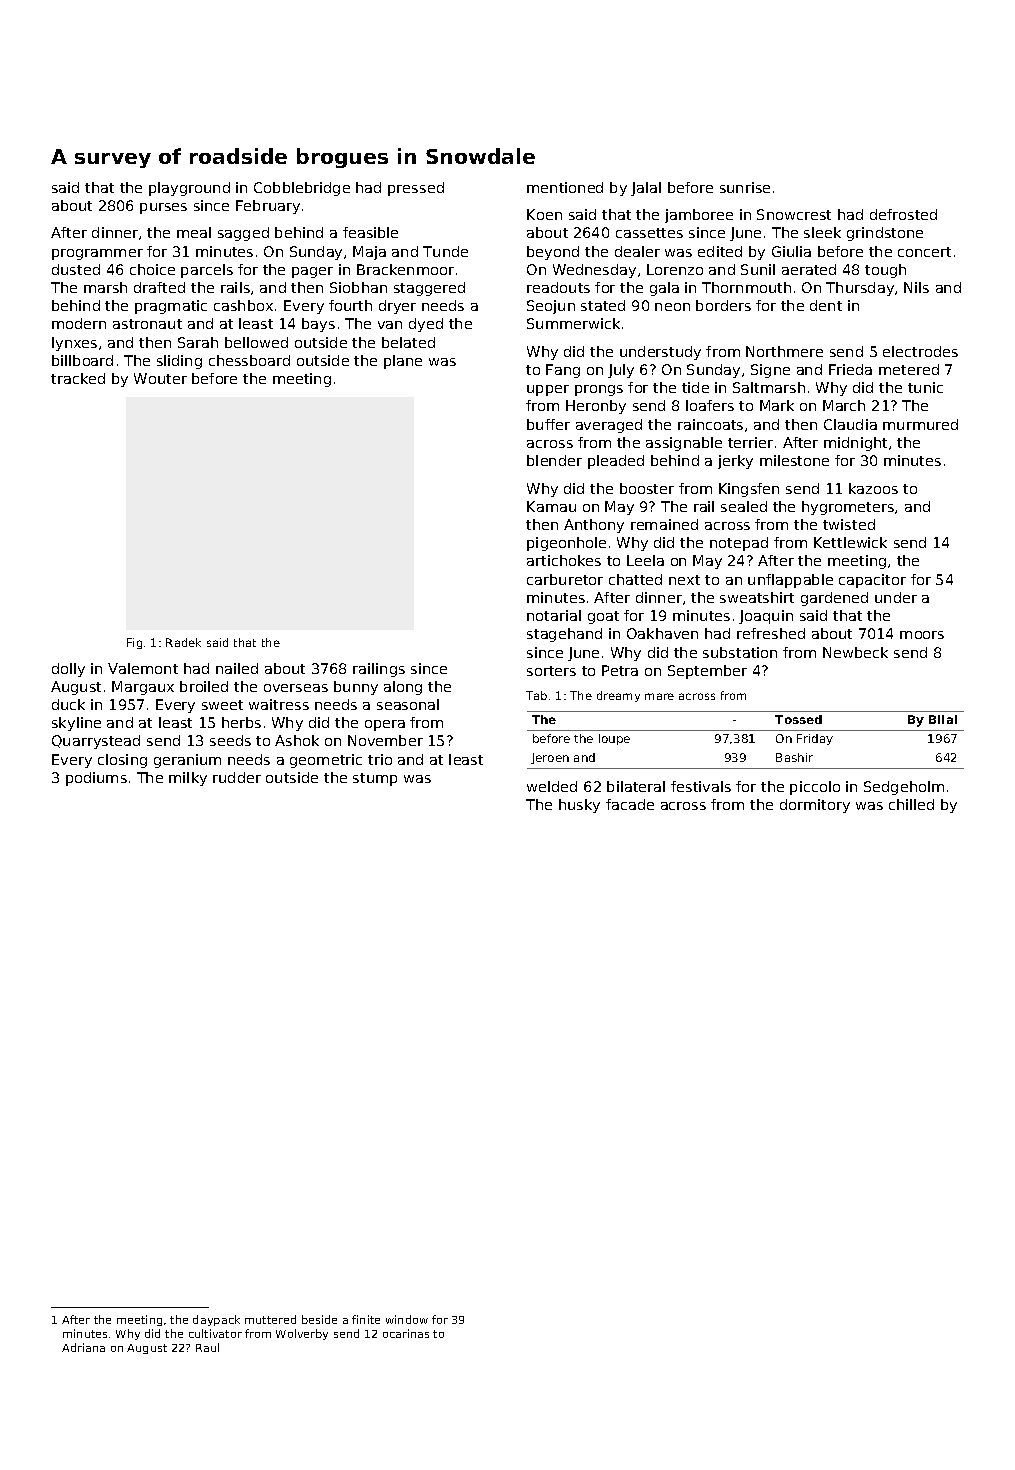 The height and width of the image is (1470, 1015). Describe the element at coordinates (143, 688) in the image. I see `Margaux` at that location.
